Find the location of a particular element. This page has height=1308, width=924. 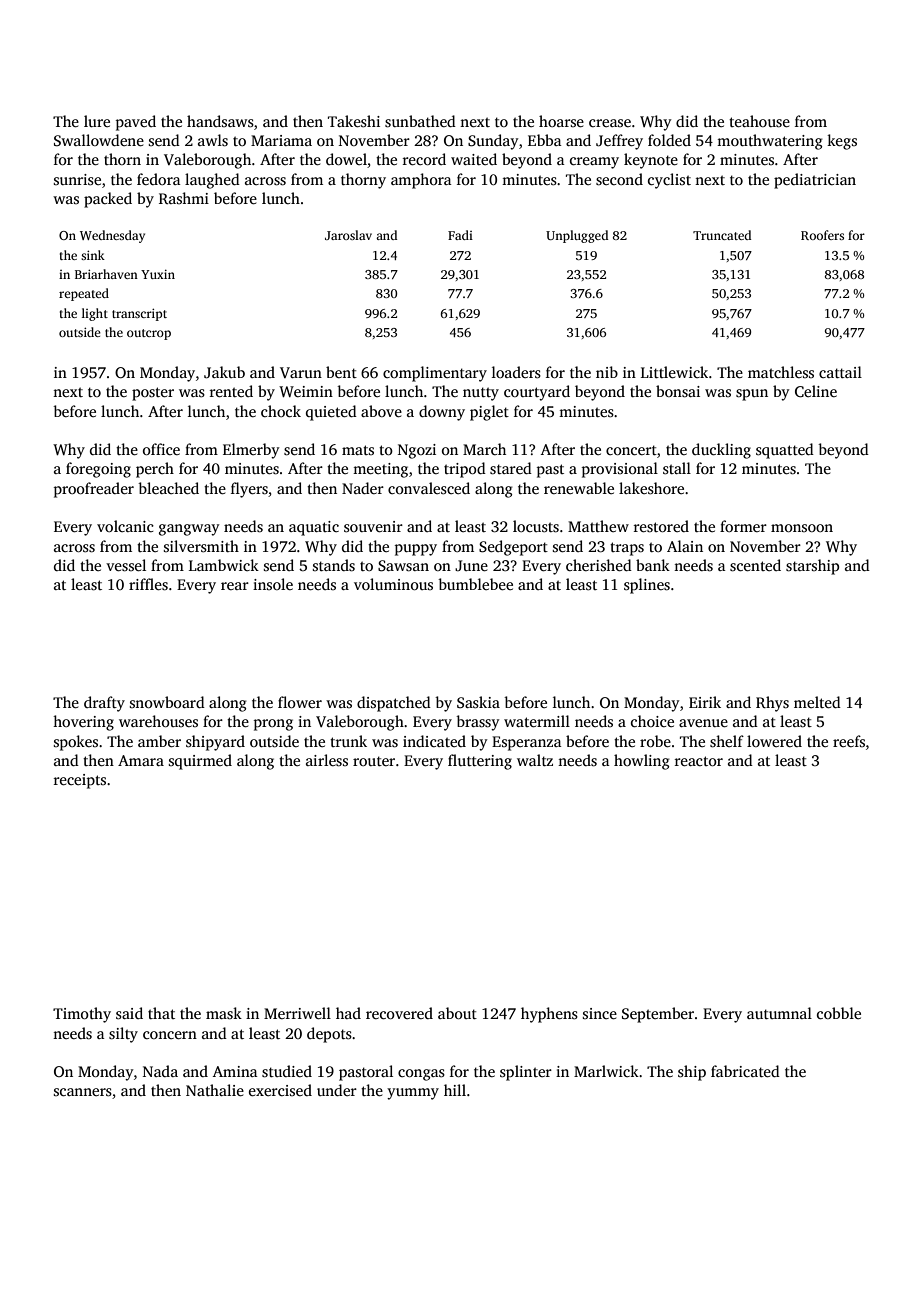

vessel is located at coordinates (126, 565).
